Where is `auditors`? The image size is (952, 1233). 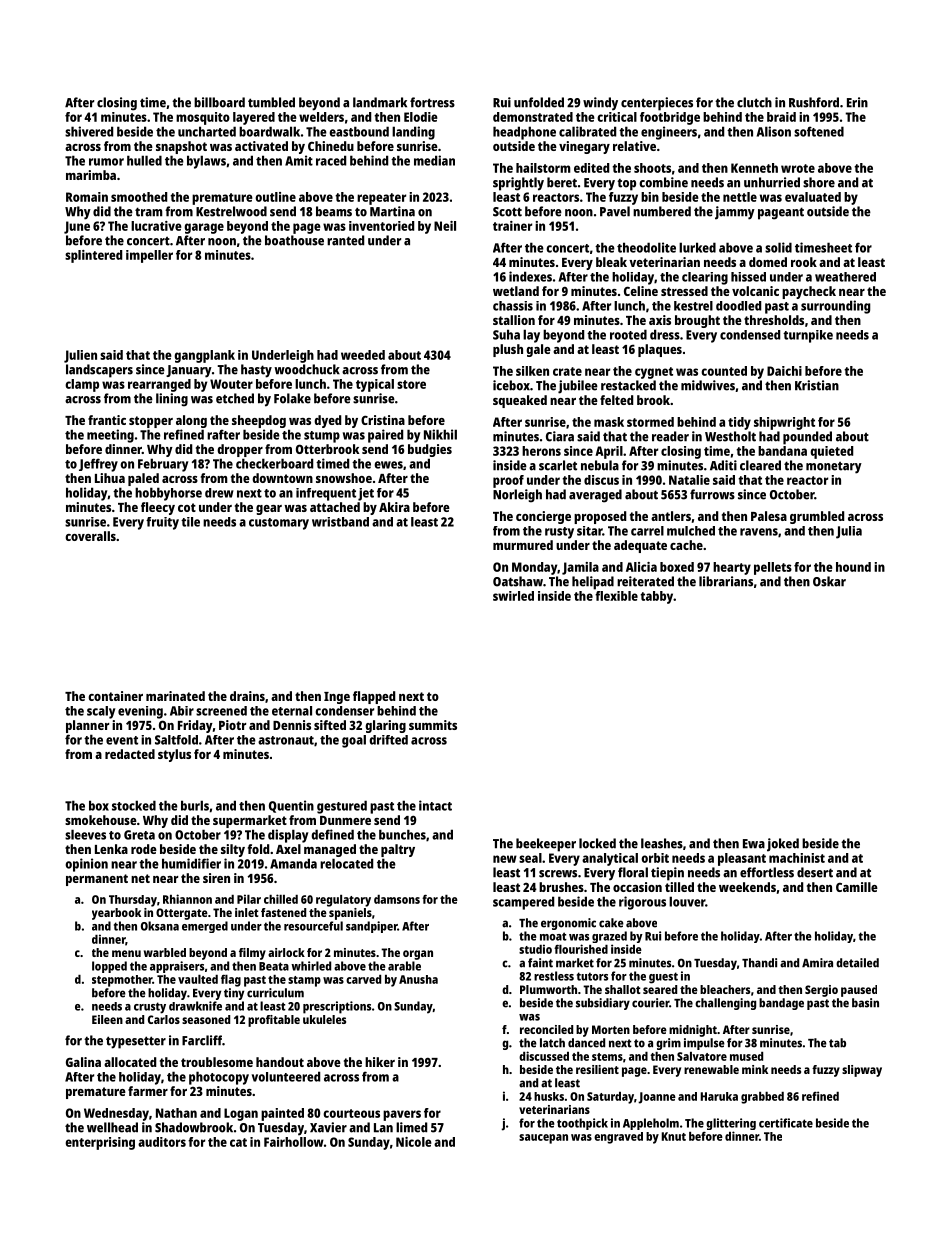 auditors is located at coordinates (162, 1142).
